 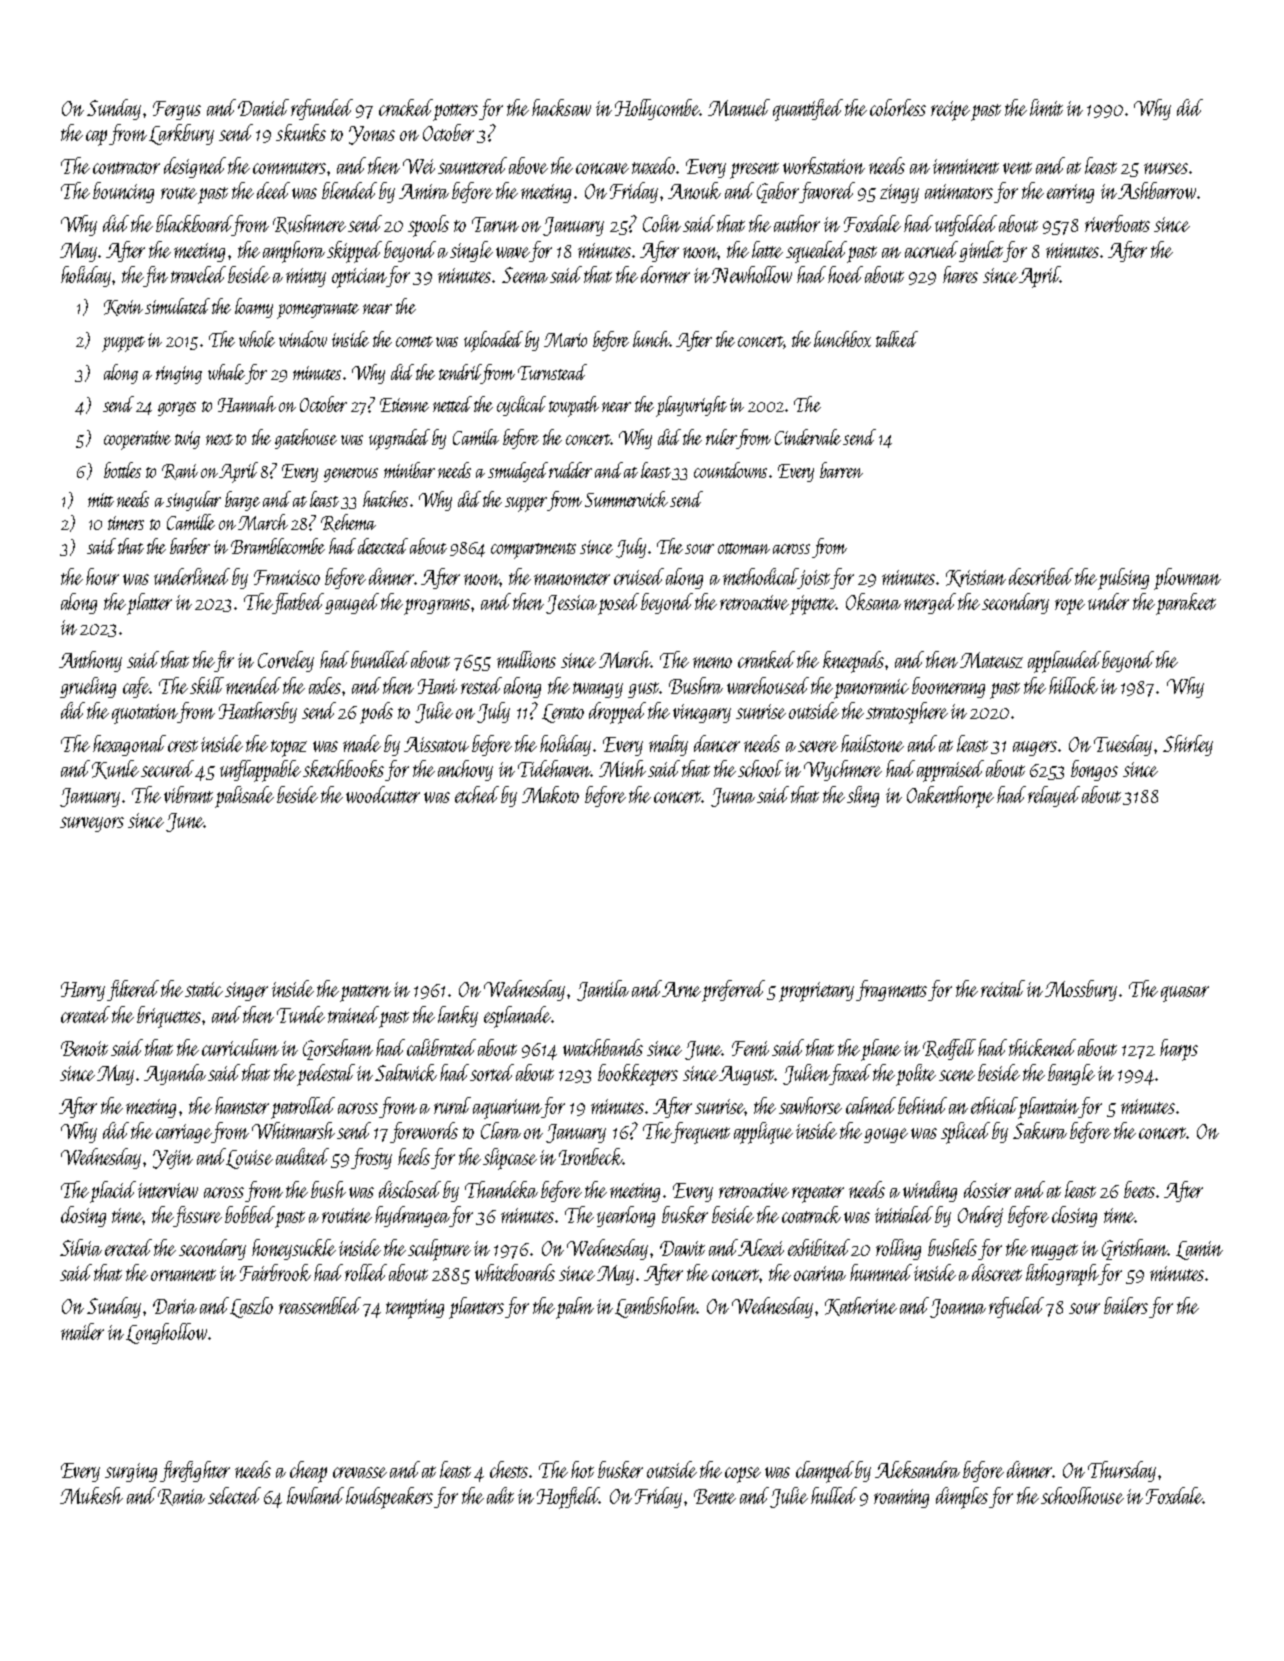 I want to click on limit, so click(x=1046, y=107).
